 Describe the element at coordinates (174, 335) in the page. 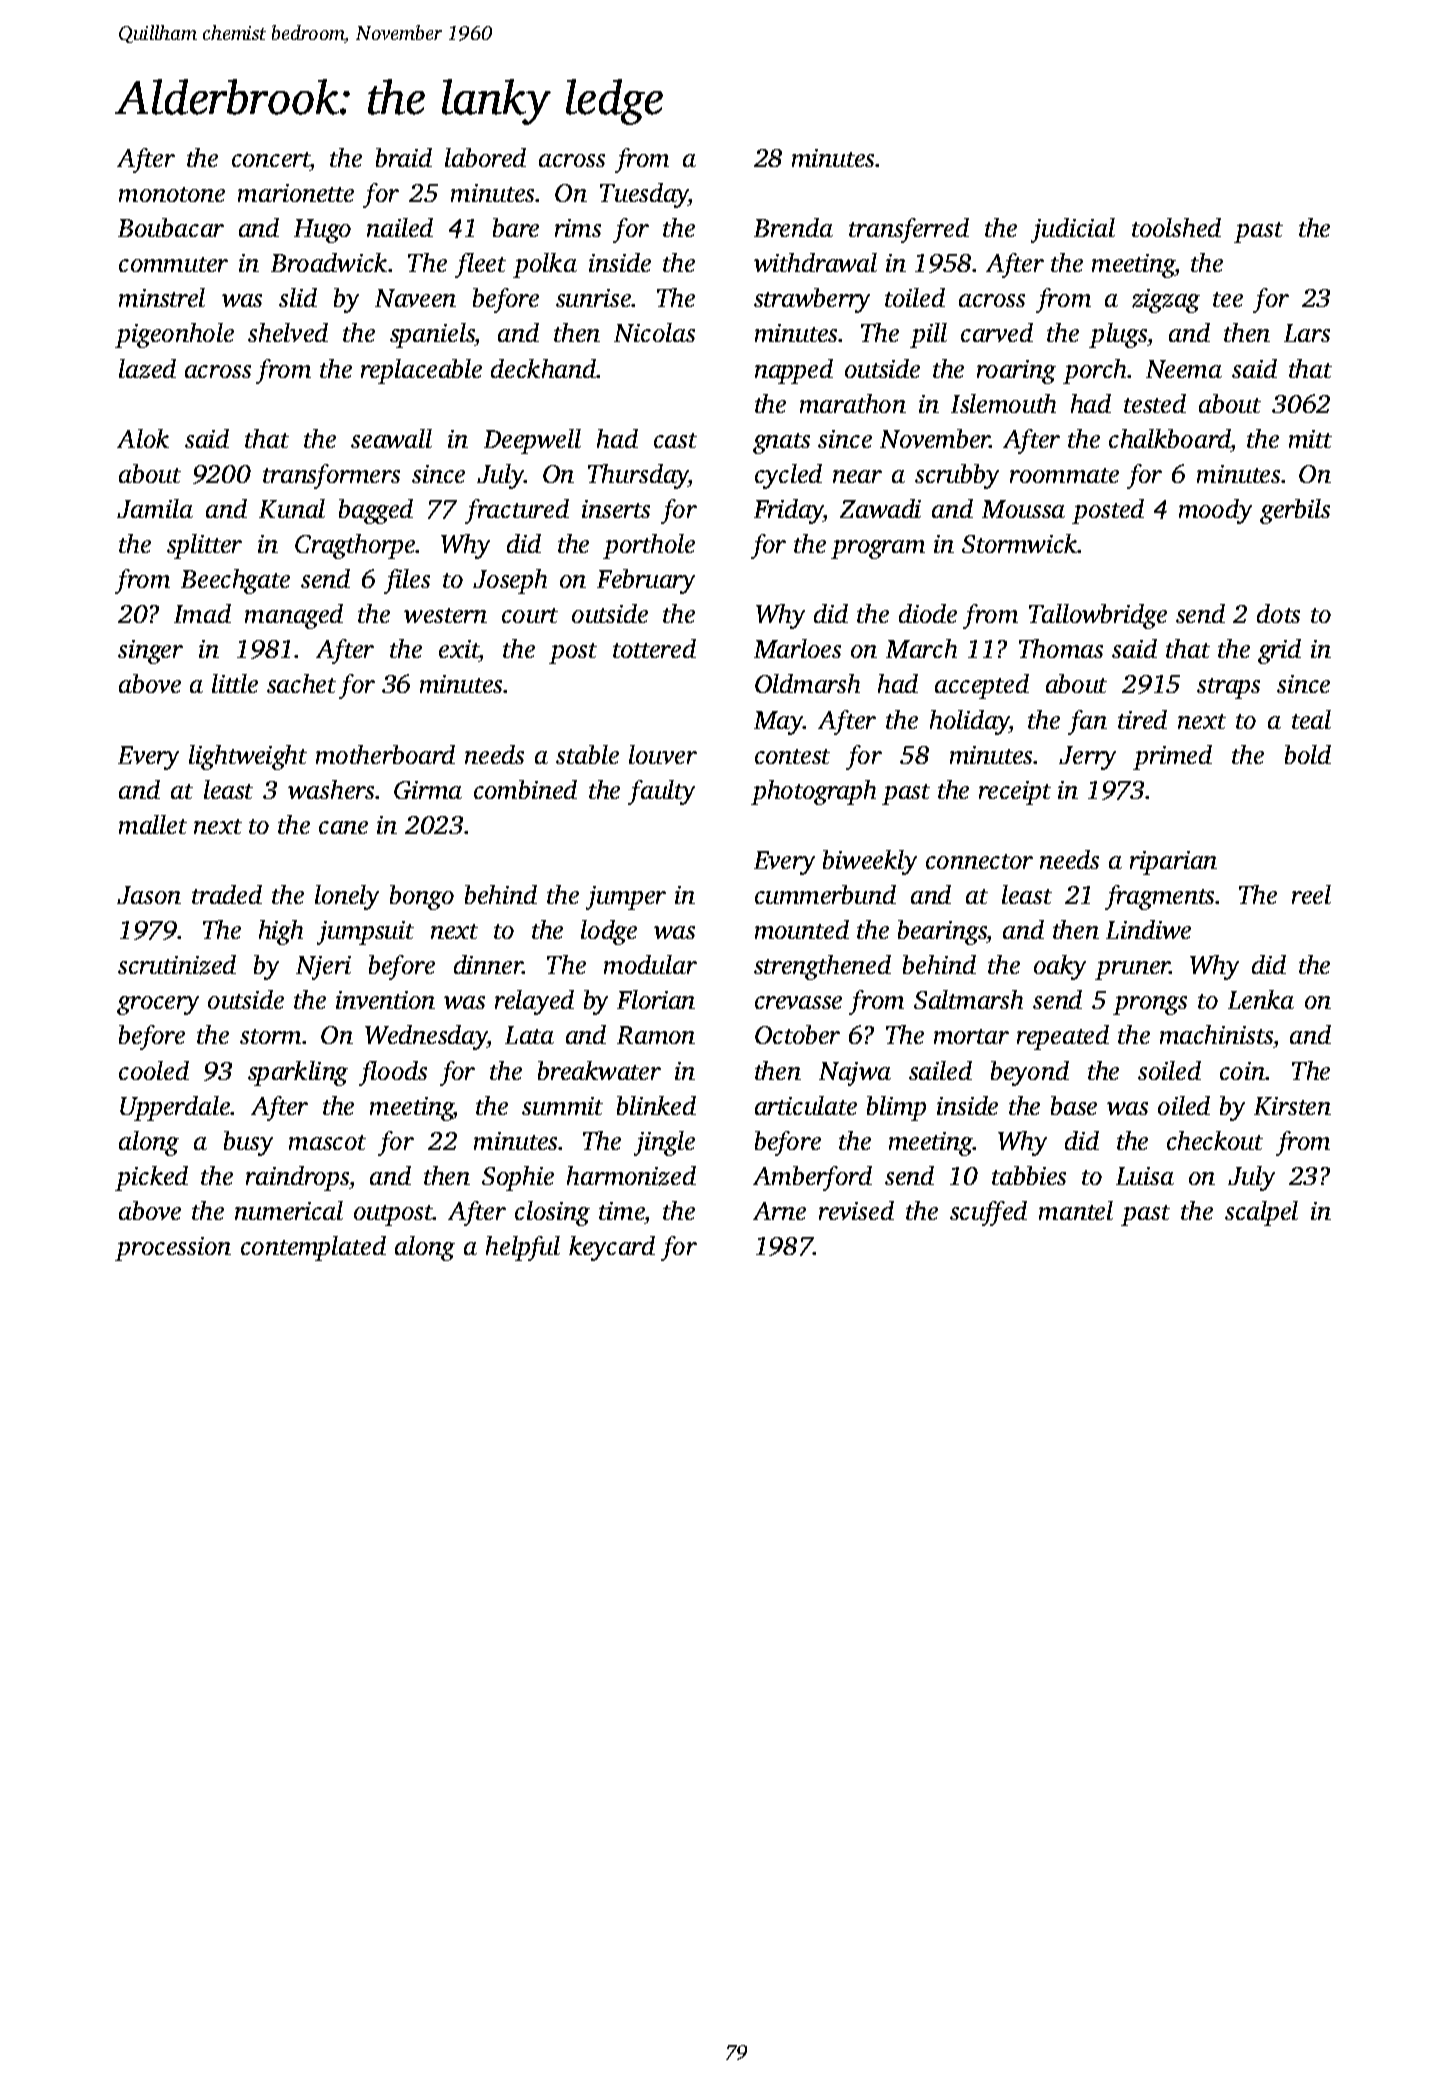

I see `pigeonhole` at that location.
